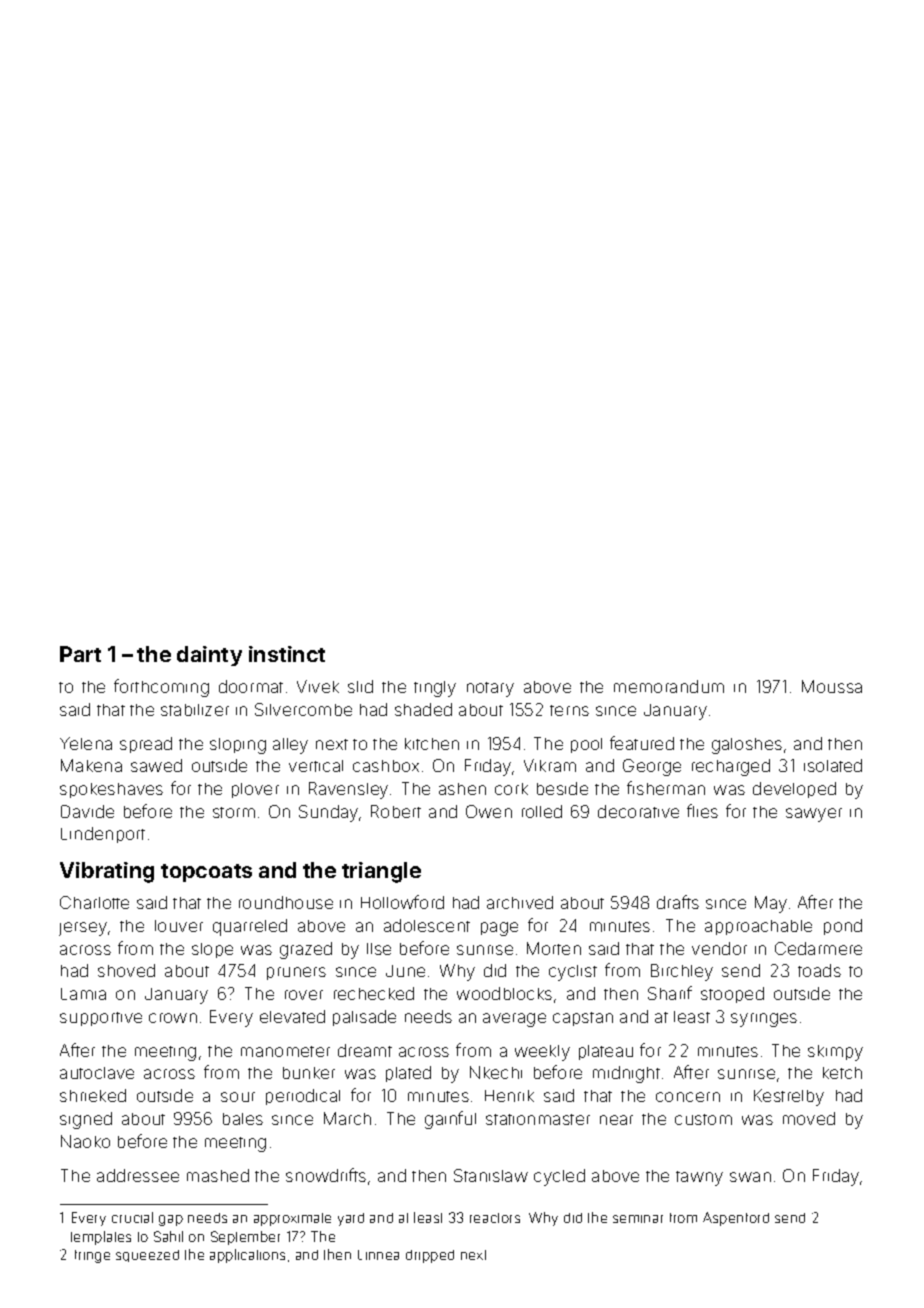  What do you see at coordinates (495, 1218) in the document?
I see `reactors` at bounding box center [495, 1218].
